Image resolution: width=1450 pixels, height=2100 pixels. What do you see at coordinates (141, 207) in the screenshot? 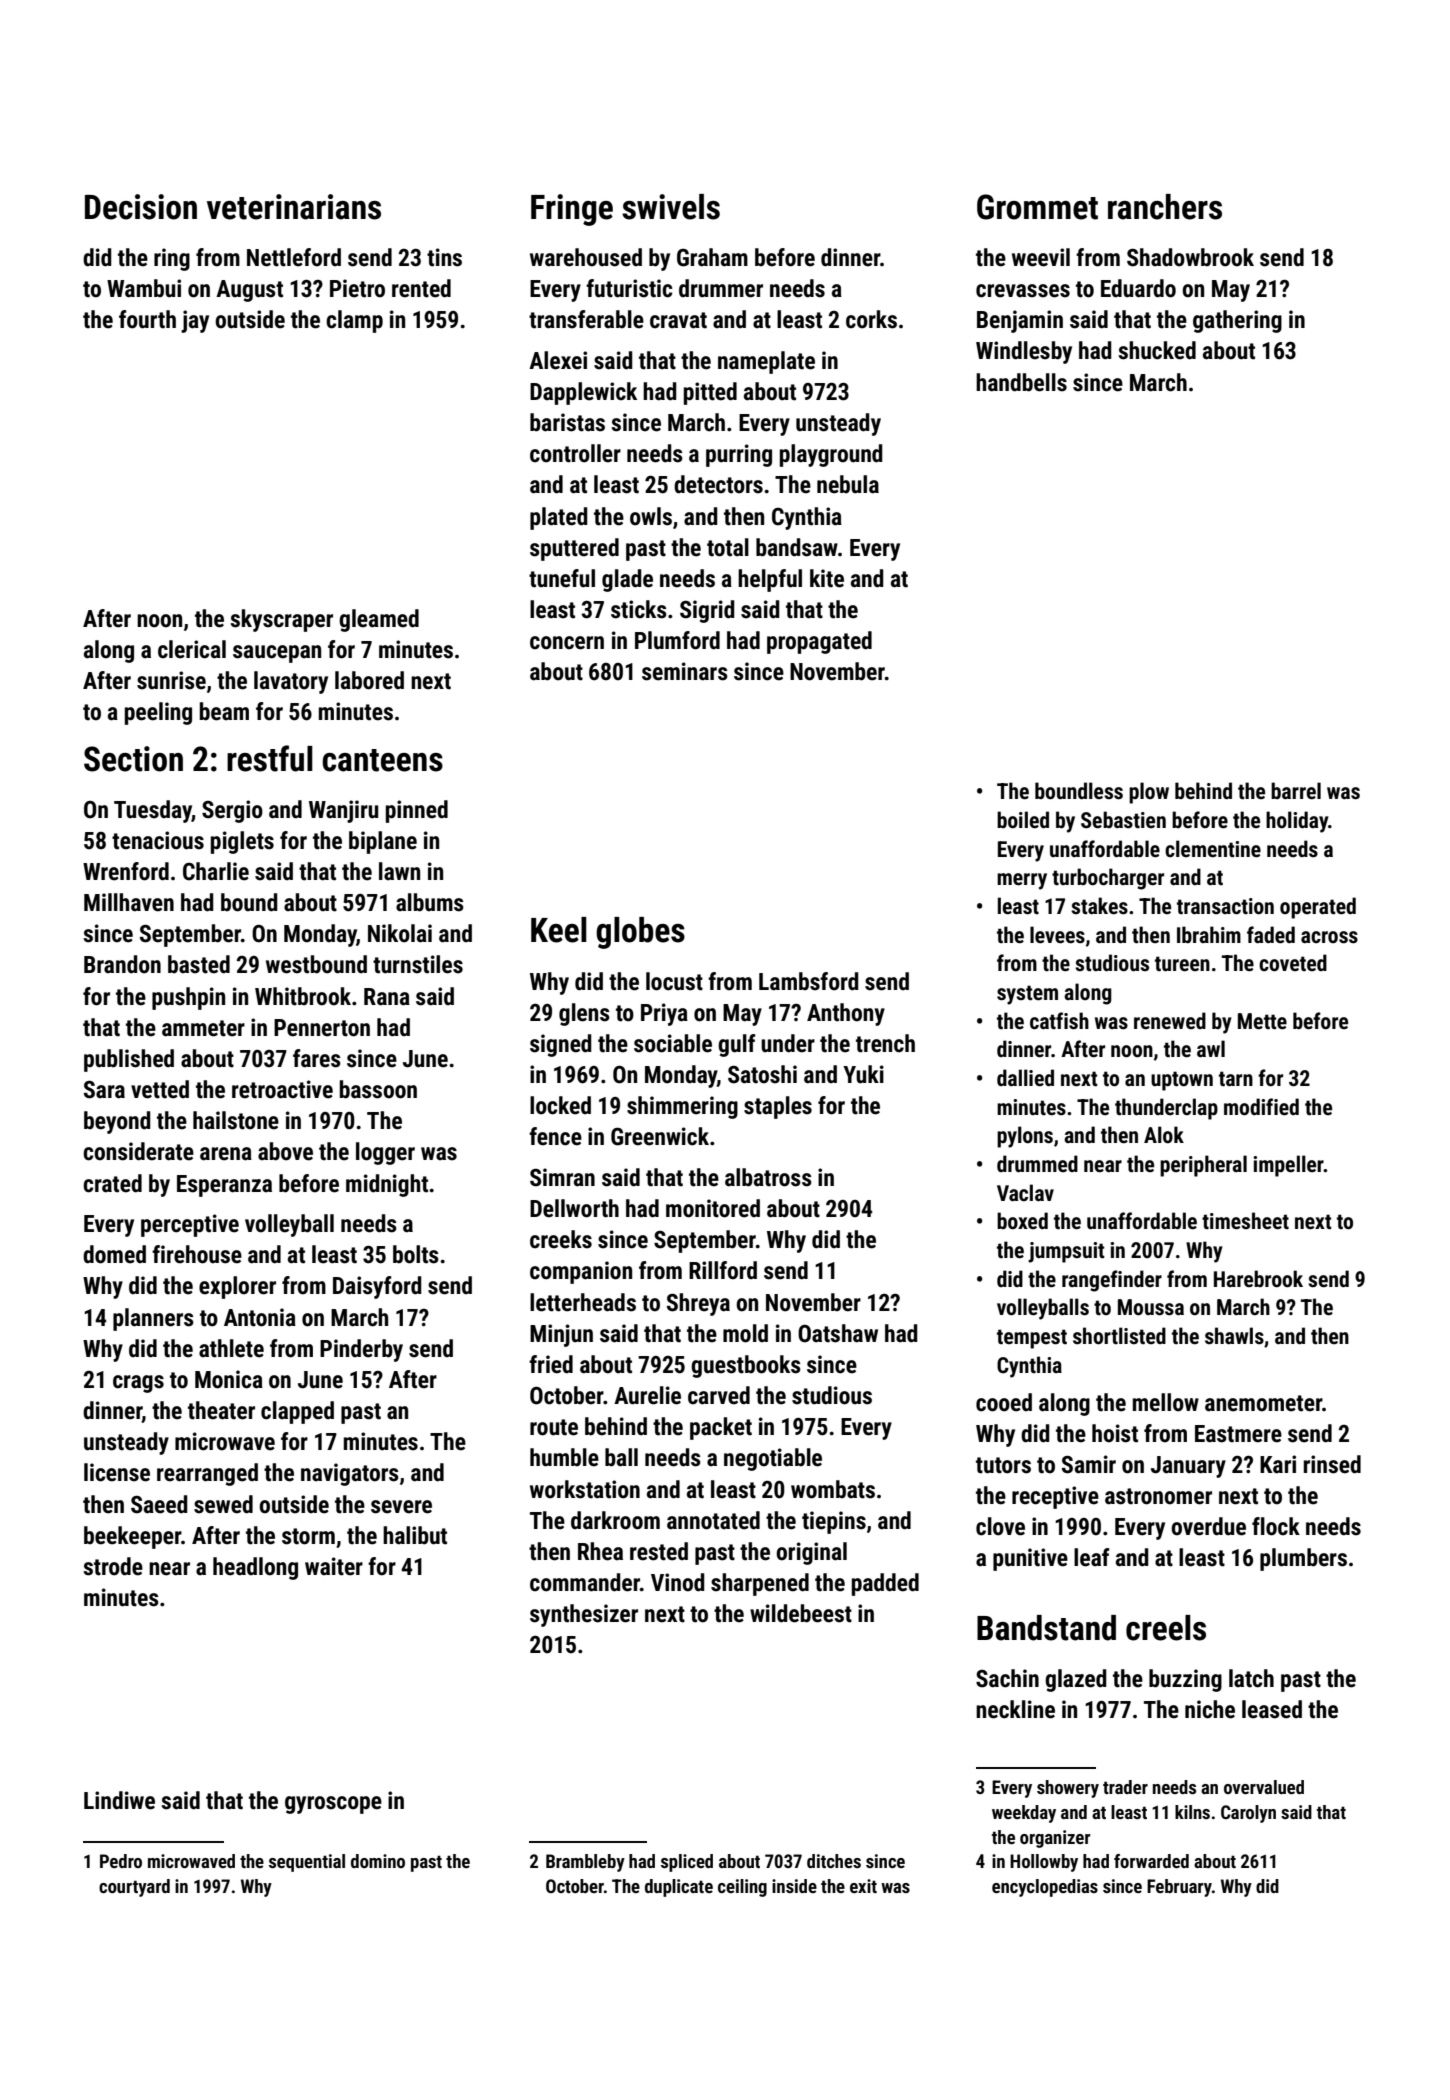
I see `Decision` at bounding box center [141, 207].
